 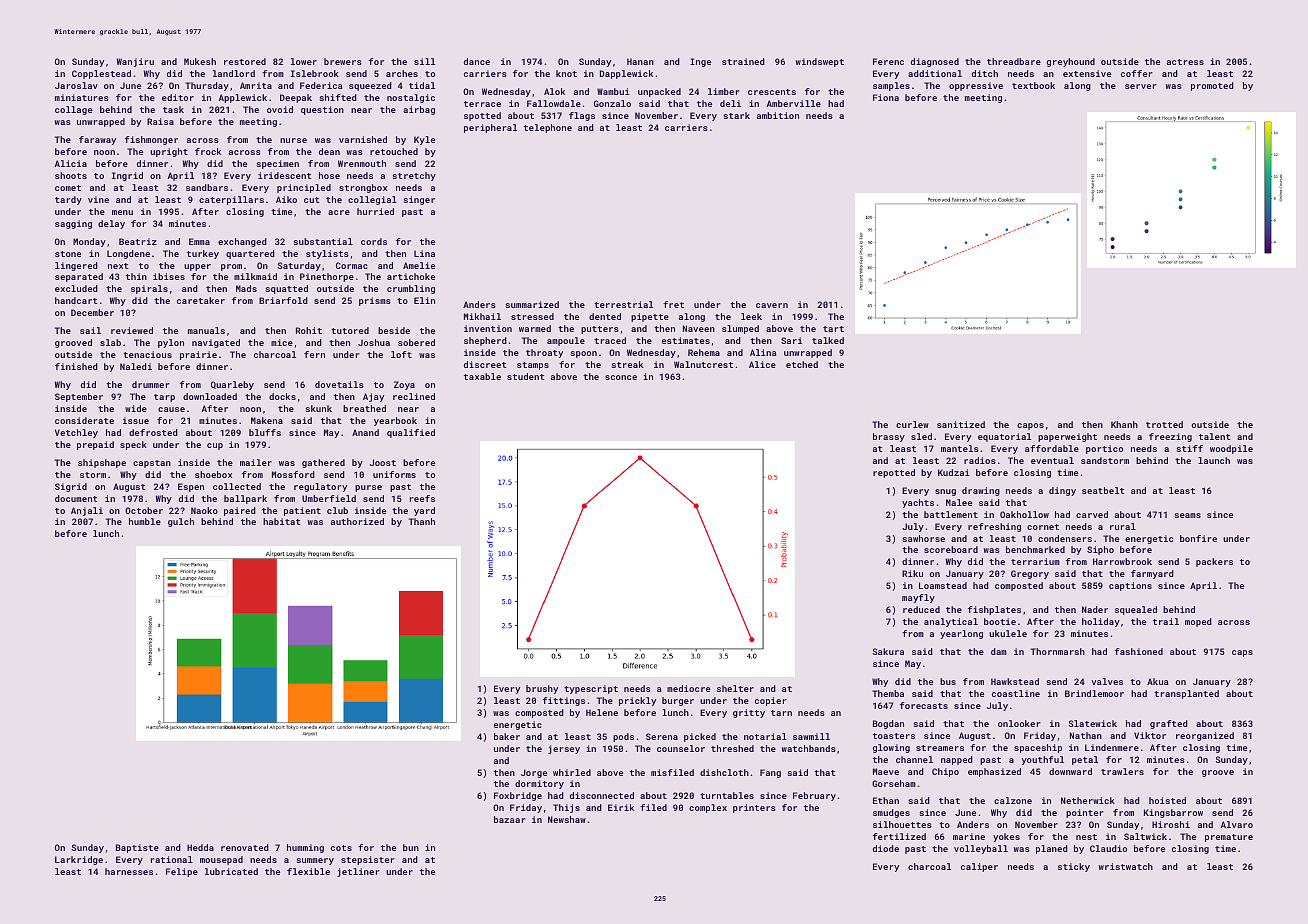 I want to click on flexible, so click(x=308, y=871).
